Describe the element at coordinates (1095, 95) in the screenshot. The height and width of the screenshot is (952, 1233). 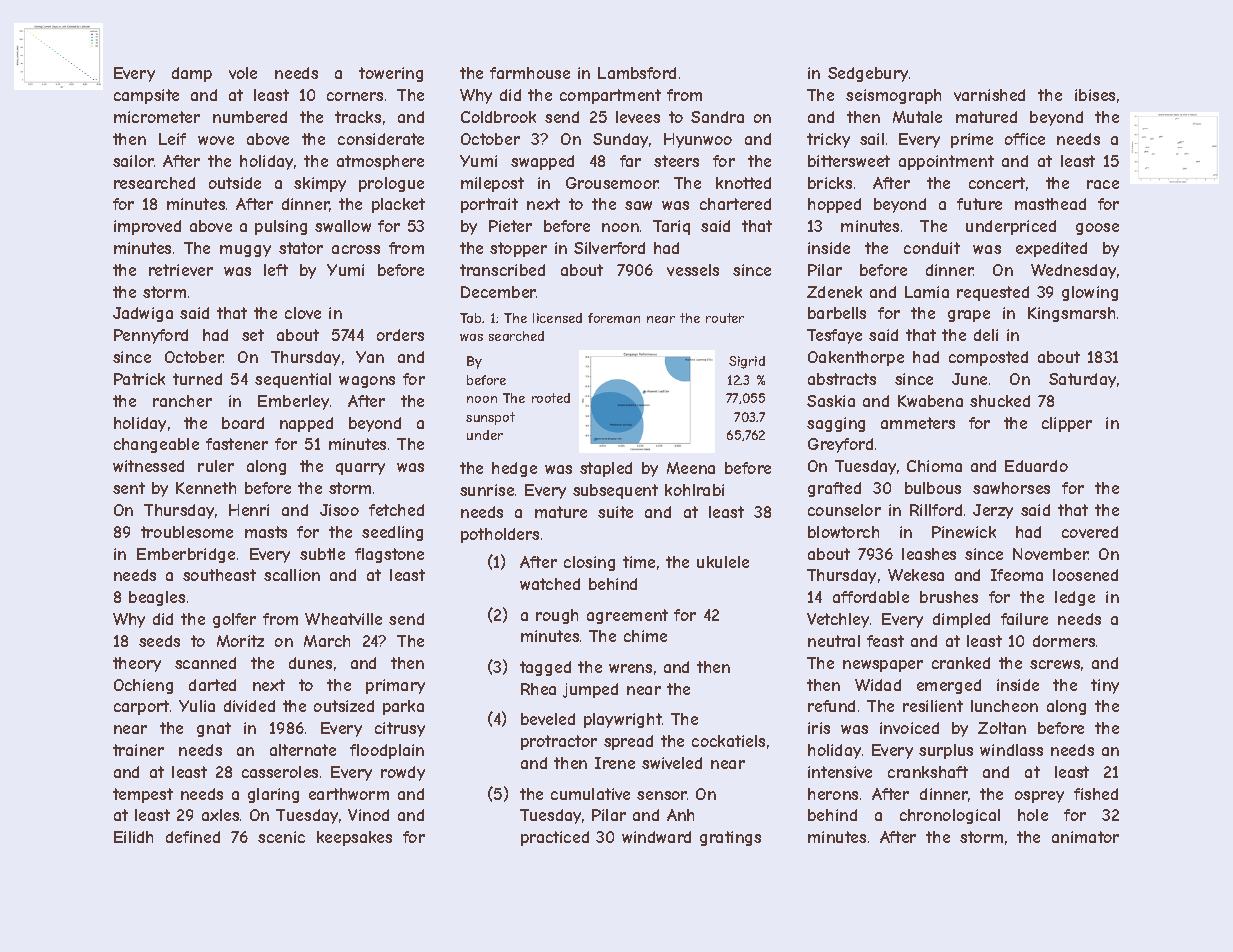
I see `ibises` at that location.
